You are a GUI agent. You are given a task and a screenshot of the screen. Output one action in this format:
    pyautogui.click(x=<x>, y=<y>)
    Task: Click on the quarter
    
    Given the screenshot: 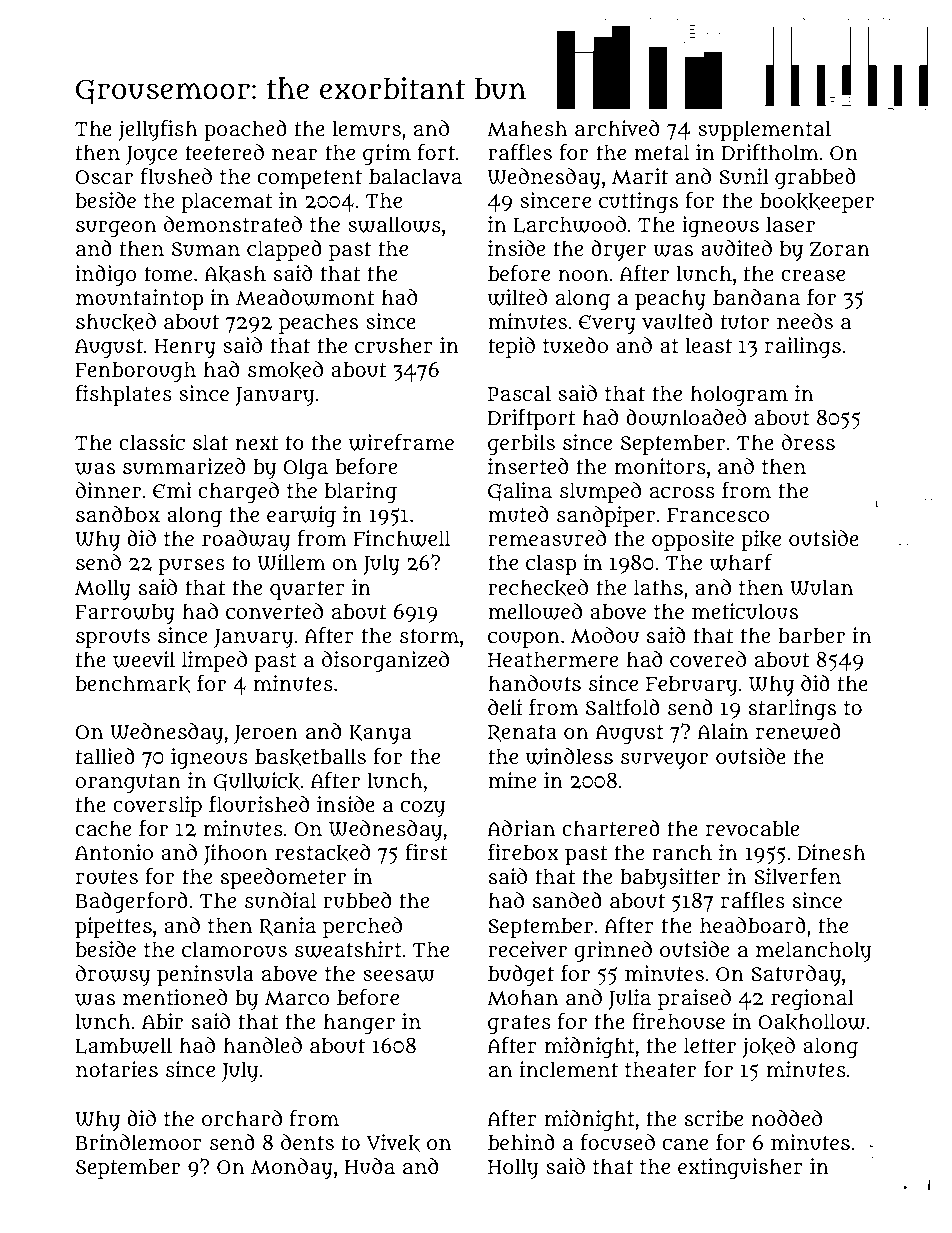 What is the action you would take?
    pyautogui.click(x=307, y=590)
